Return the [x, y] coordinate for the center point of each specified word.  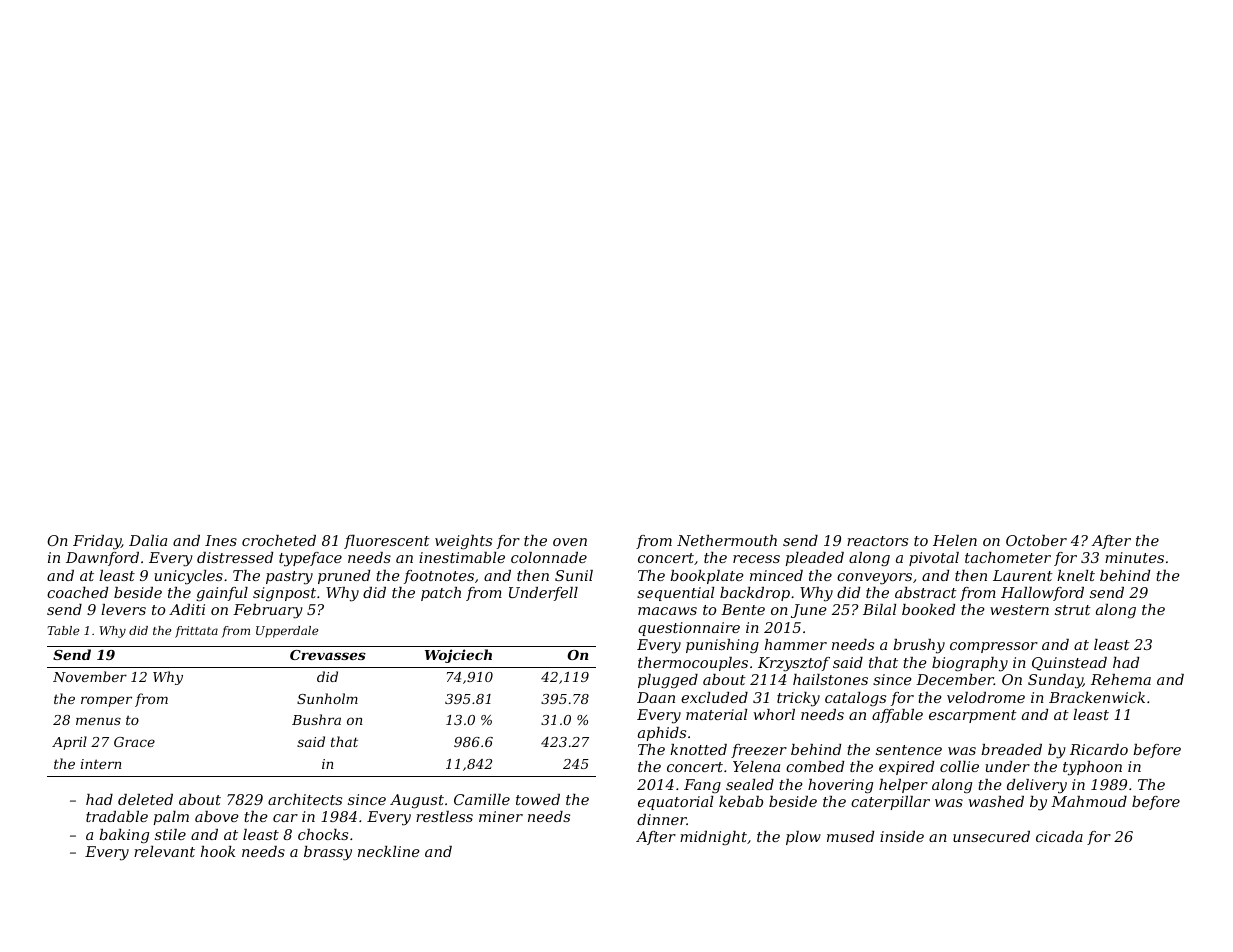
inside [902, 836]
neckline [389, 851]
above [217, 816]
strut [1073, 610]
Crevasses [328, 655]
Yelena [756, 766]
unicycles [188, 577]
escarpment [973, 716]
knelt [1076, 575]
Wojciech [458, 656]
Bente [743, 609]
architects [305, 799]
